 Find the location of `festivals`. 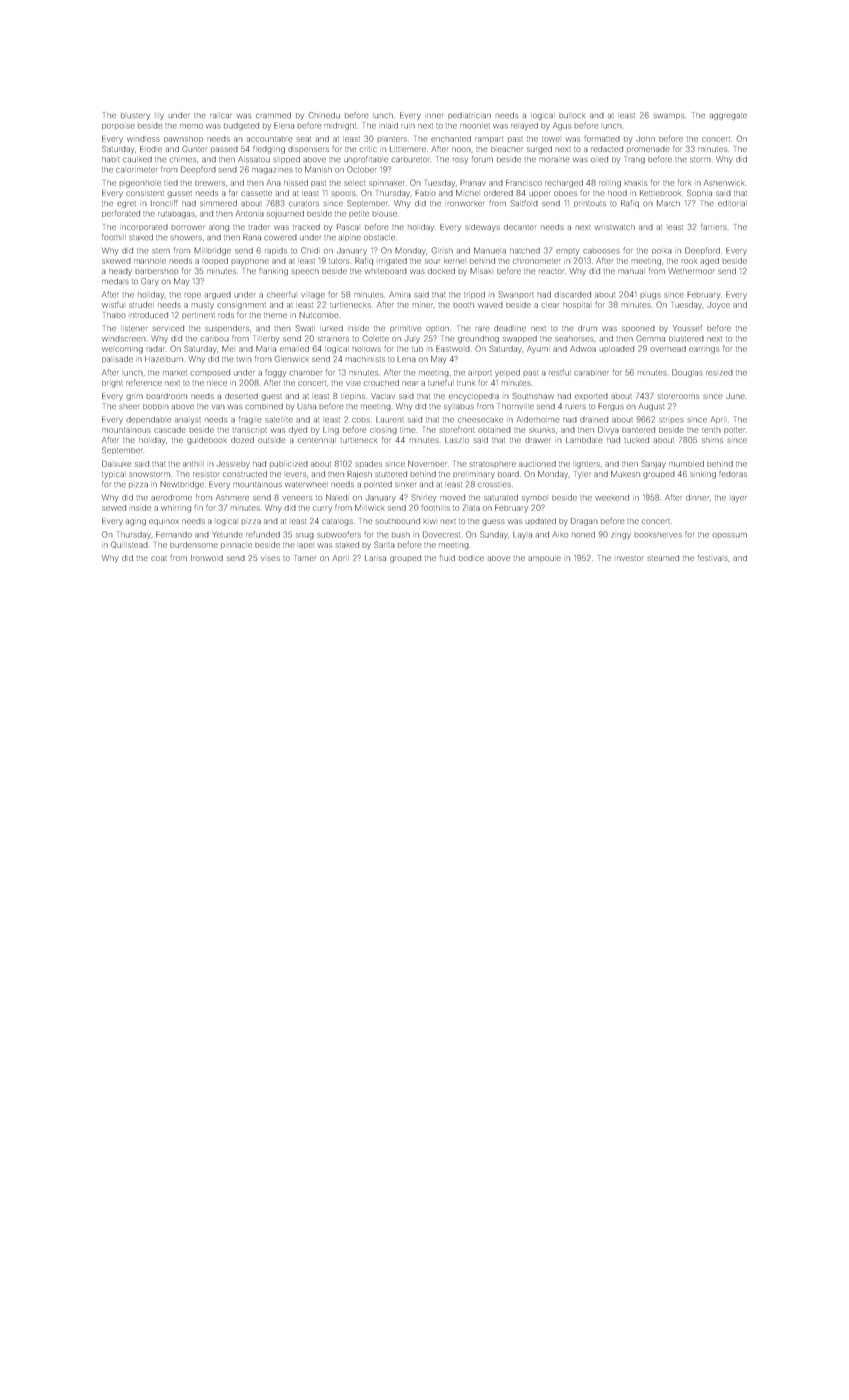

festivals is located at coordinates (713, 558).
